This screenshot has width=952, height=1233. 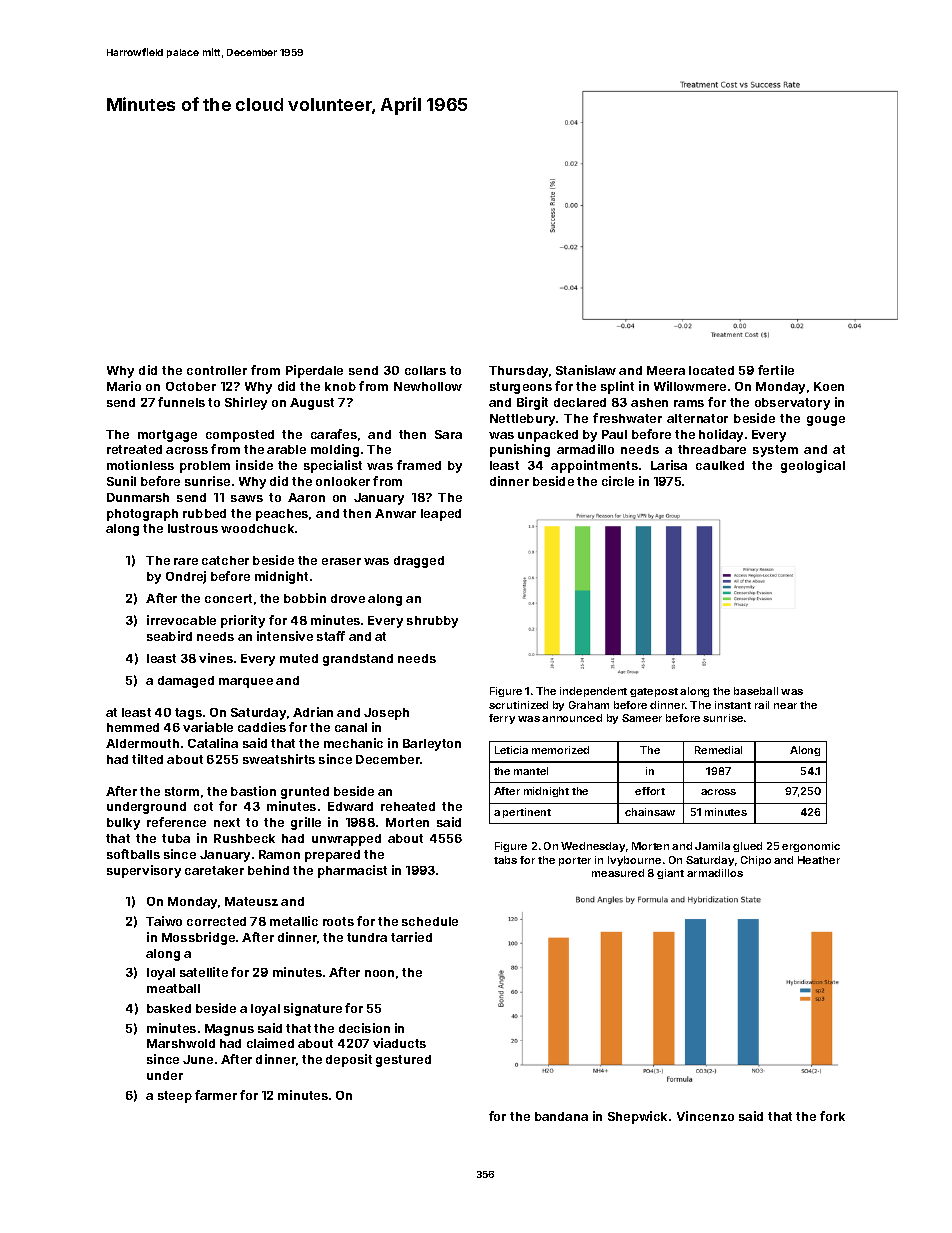 What do you see at coordinates (182, 791) in the screenshot?
I see `storm` at bounding box center [182, 791].
